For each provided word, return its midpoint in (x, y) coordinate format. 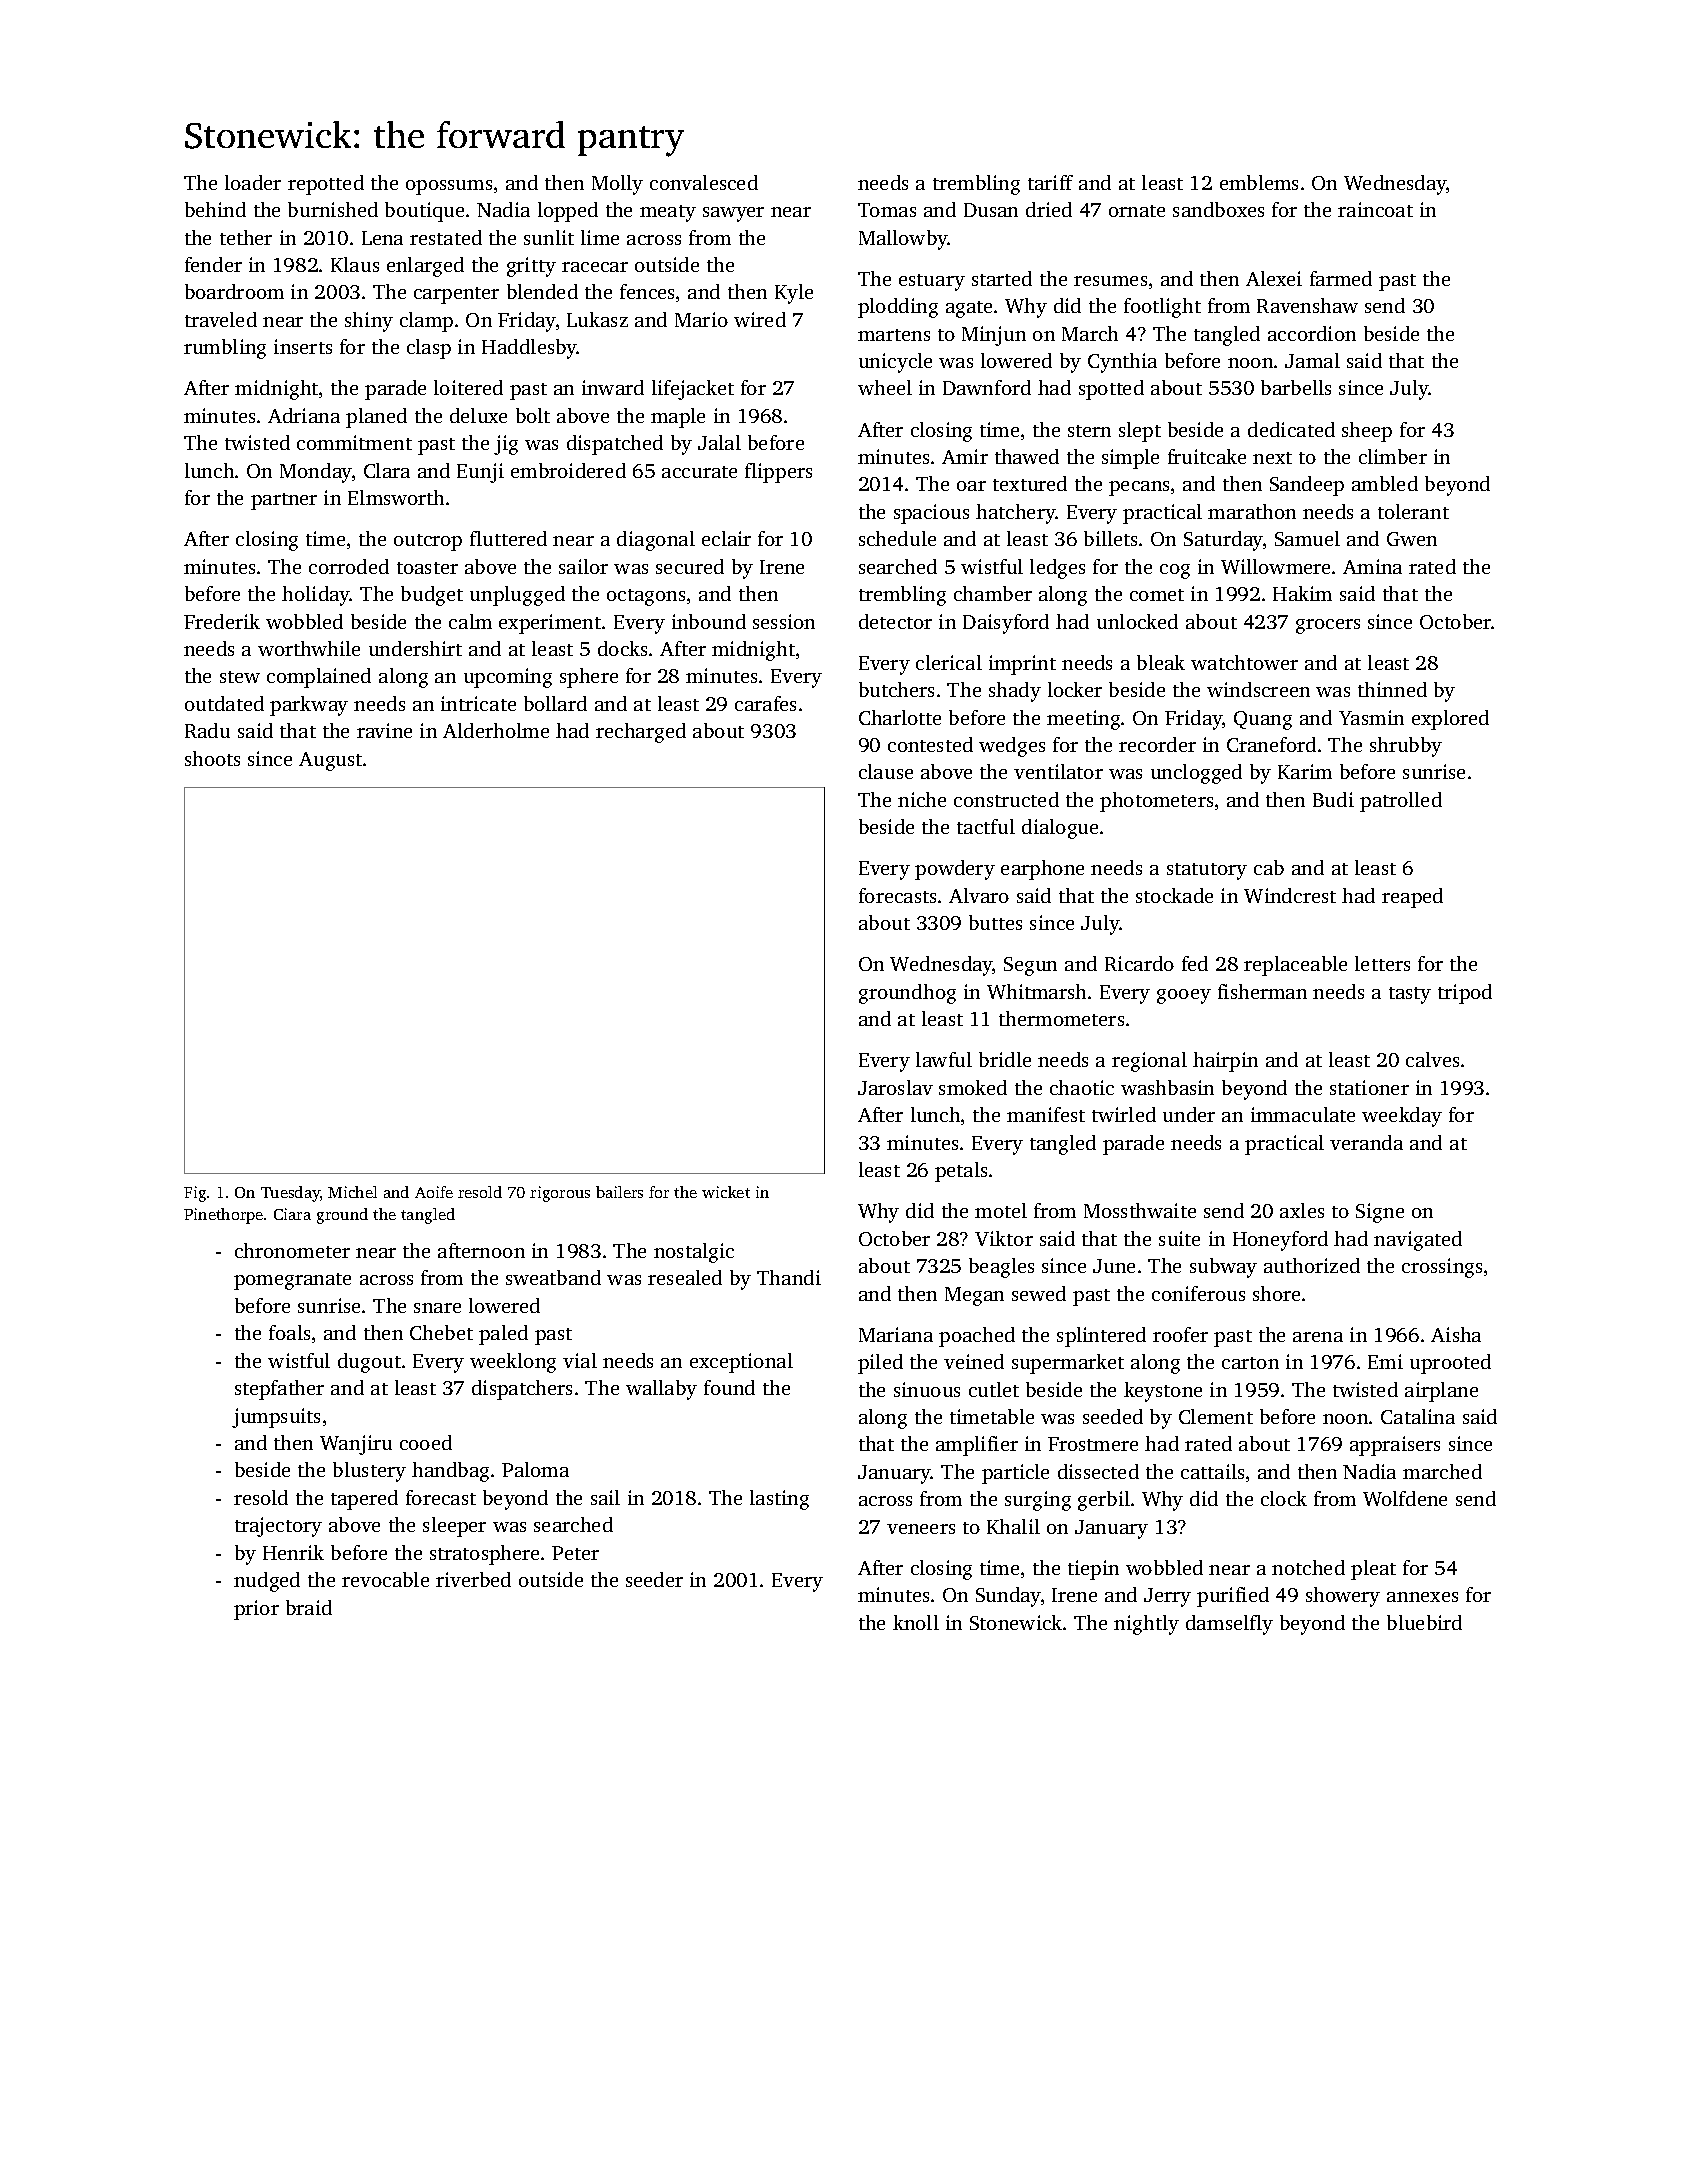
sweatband (553, 1277)
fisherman (1262, 991)
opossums (449, 187)
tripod (1465, 994)
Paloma (535, 1469)
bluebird (1424, 1622)
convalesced (704, 182)
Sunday (1008, 1597)
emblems (1259, 182)
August (330, 761)
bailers (619, 1192)
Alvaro (979, 895)
